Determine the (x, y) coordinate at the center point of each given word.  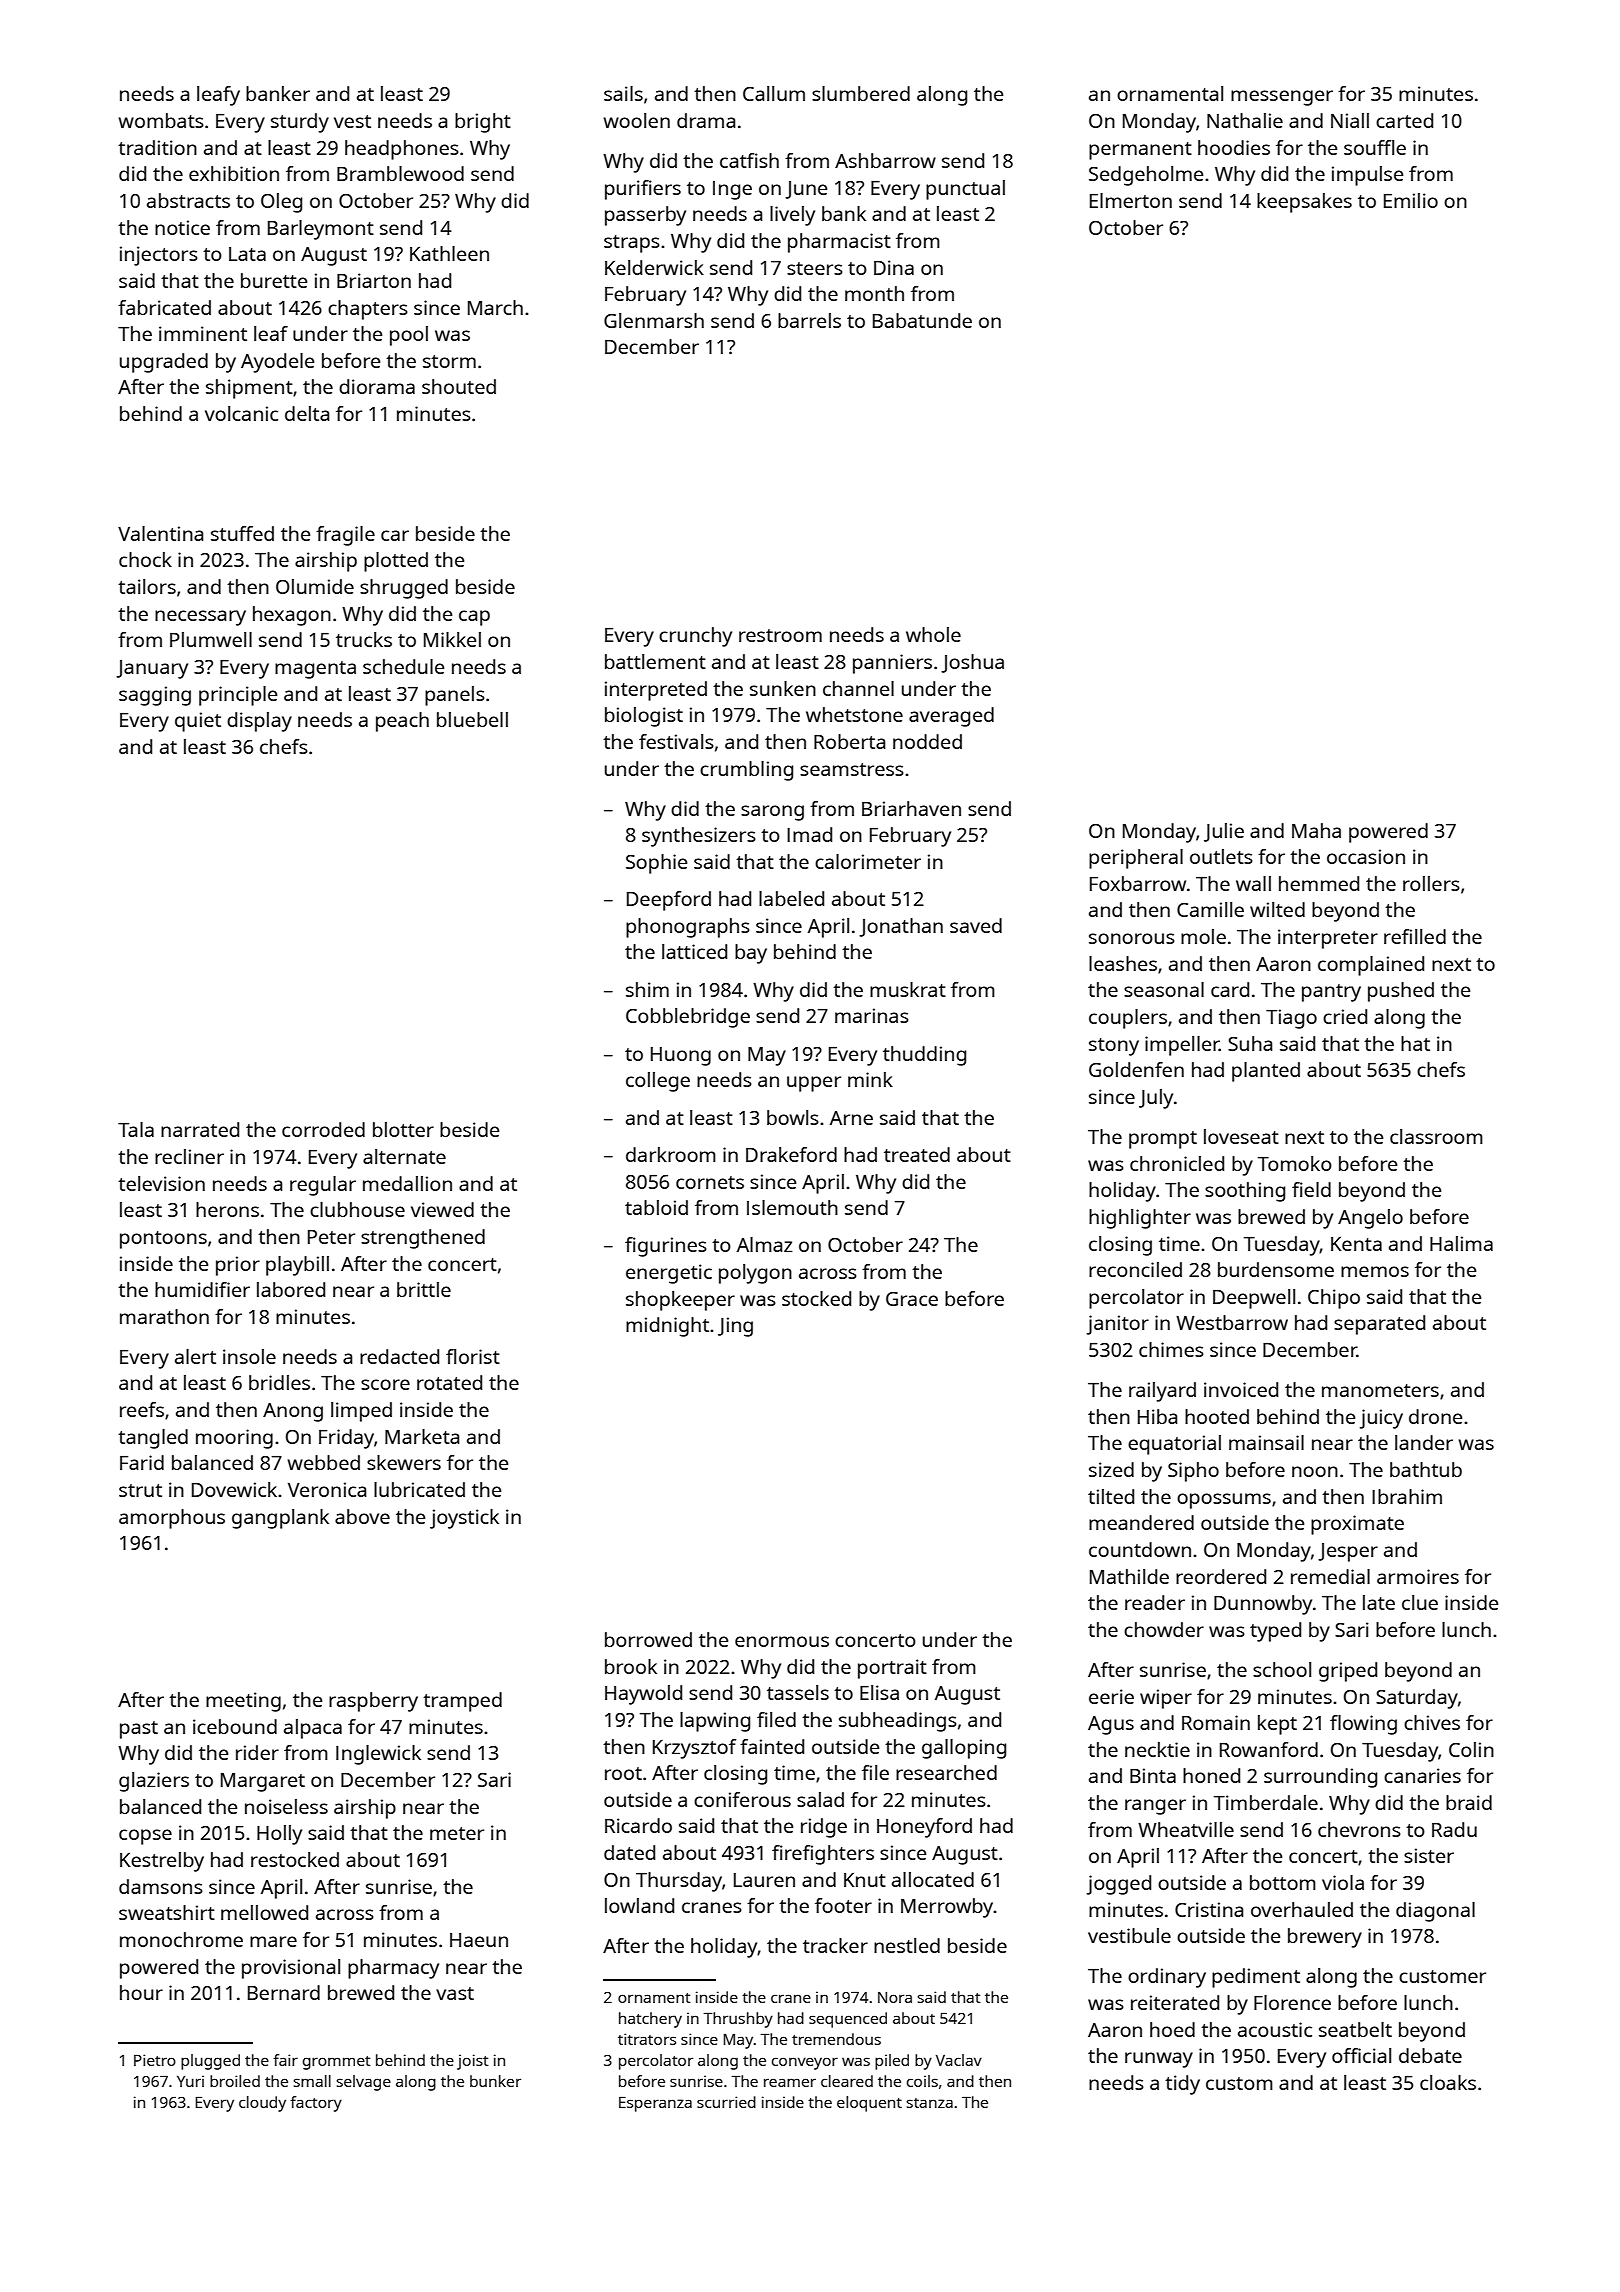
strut (140, 1490)
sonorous (1132, 938)
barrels (809, 320)
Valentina (160, 533)
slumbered (861, 93)
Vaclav (959, 2060)
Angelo (1370, 1219)
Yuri (190, 2081)
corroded (323, 1129)
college (658, 1082)
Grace (912, 1299)
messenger (1282, 98)
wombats (161, 120)
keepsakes (1304, 203)
